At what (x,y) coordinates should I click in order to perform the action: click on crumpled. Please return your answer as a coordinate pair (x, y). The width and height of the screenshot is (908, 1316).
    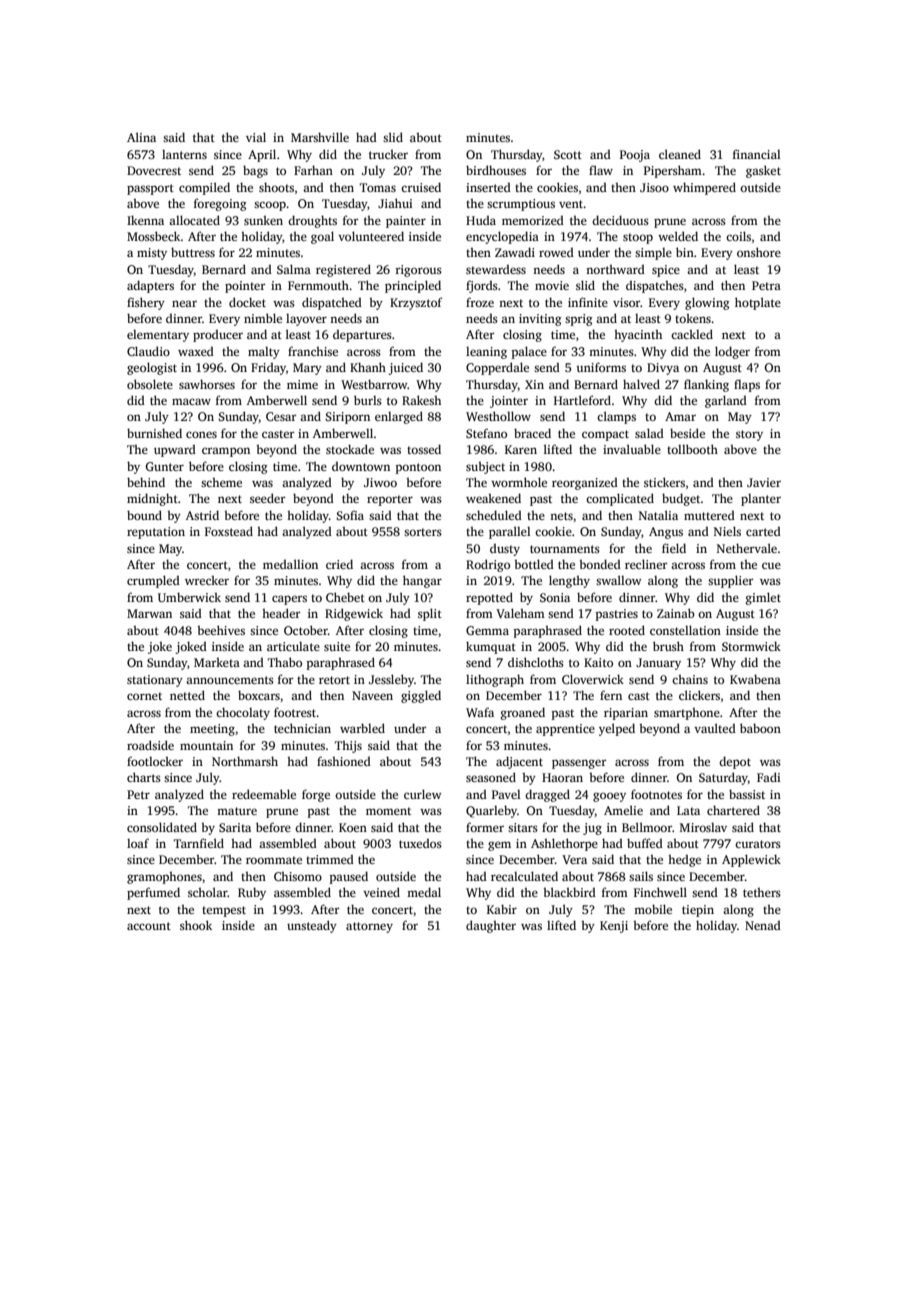
    Looking at the image, I should click on (153, 581).
